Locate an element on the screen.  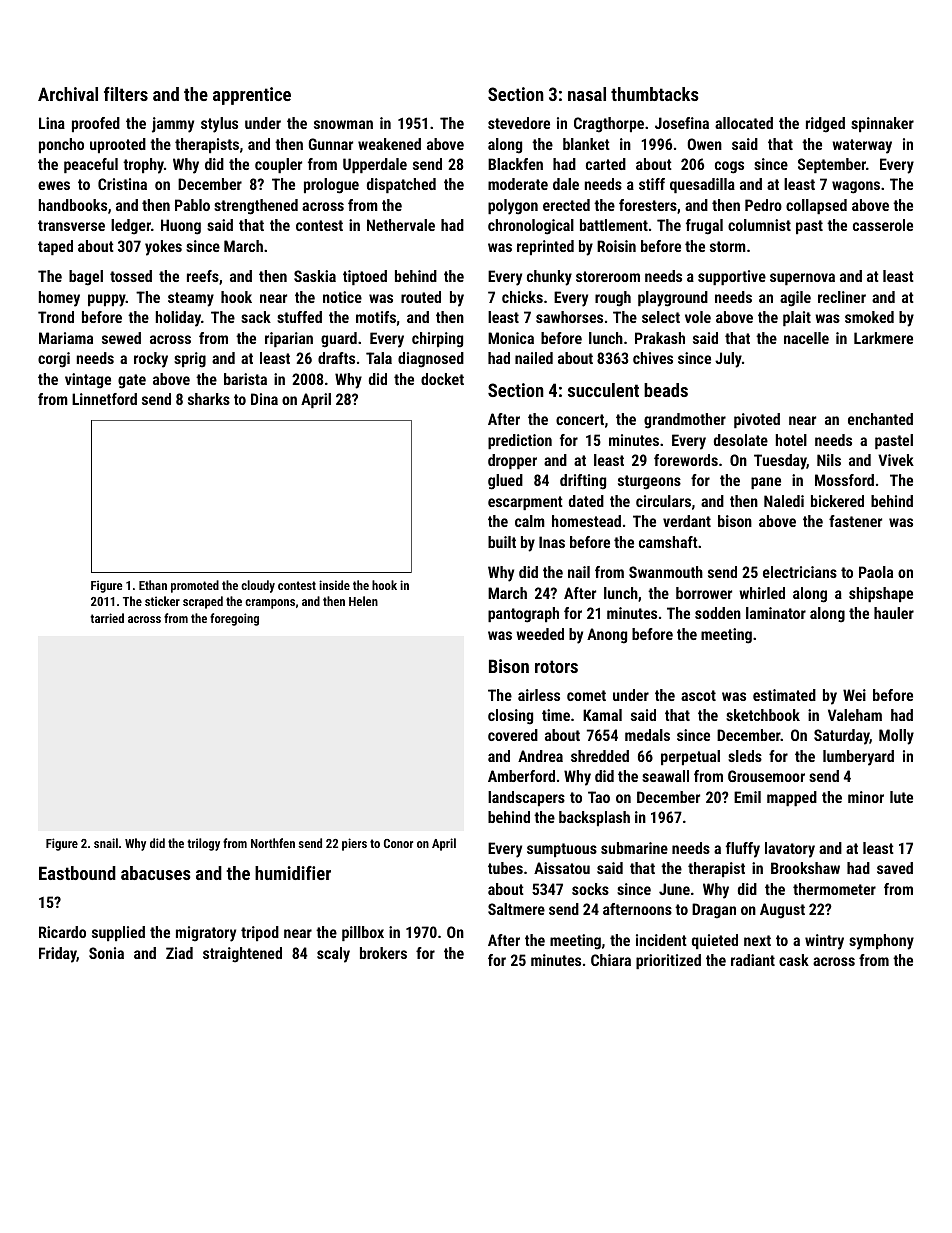
snowman is located at coordinates (343, 124).
